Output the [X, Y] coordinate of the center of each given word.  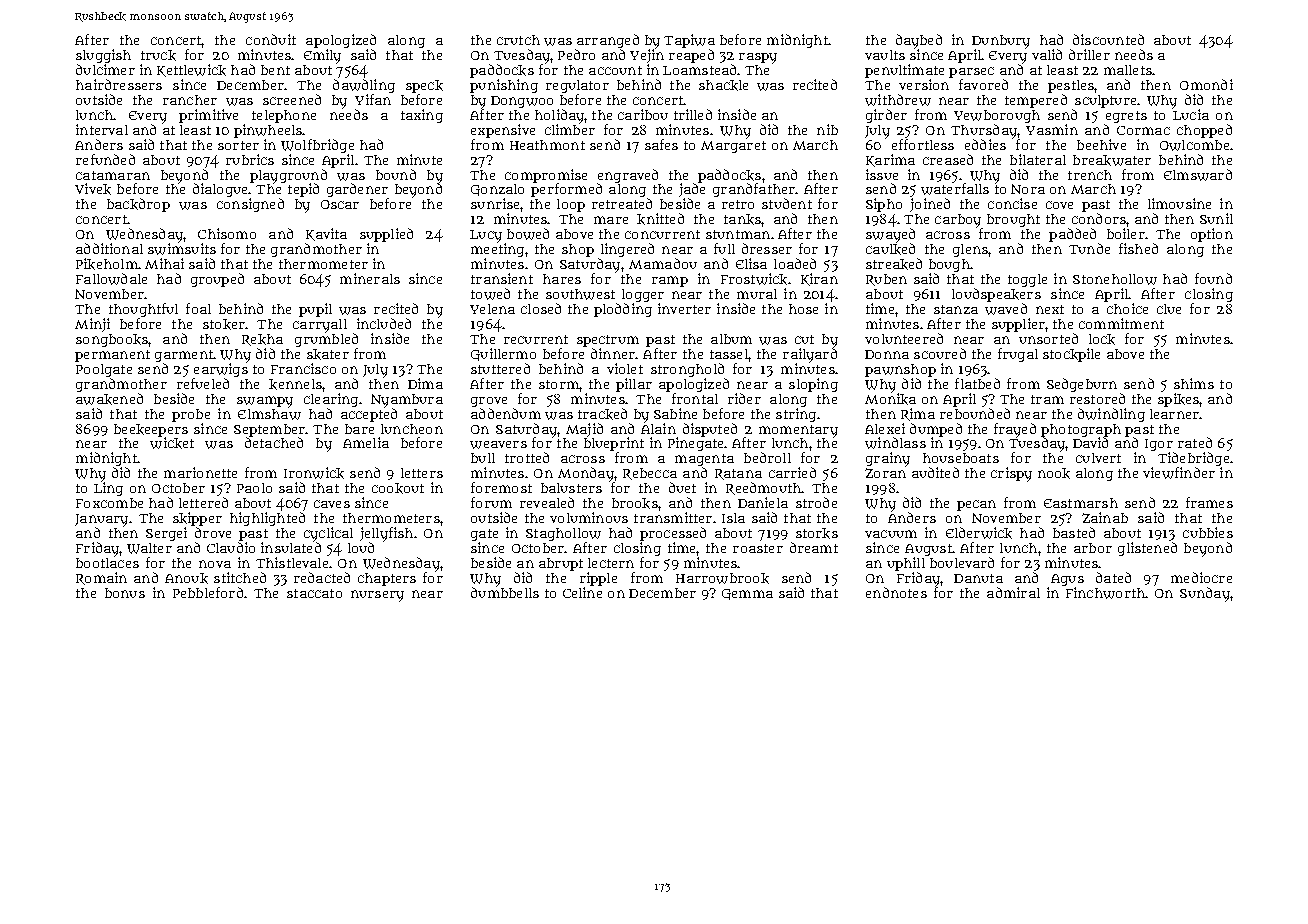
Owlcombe [1194, 145]
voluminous [589, 517]
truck [158, 55]
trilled [693, 114]
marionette [200, 472]
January [101, 520]
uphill [906, 564]
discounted [1108, 39]
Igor [1159, 445]
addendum [506, 413]
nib [827, 129]
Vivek [93, 189]
